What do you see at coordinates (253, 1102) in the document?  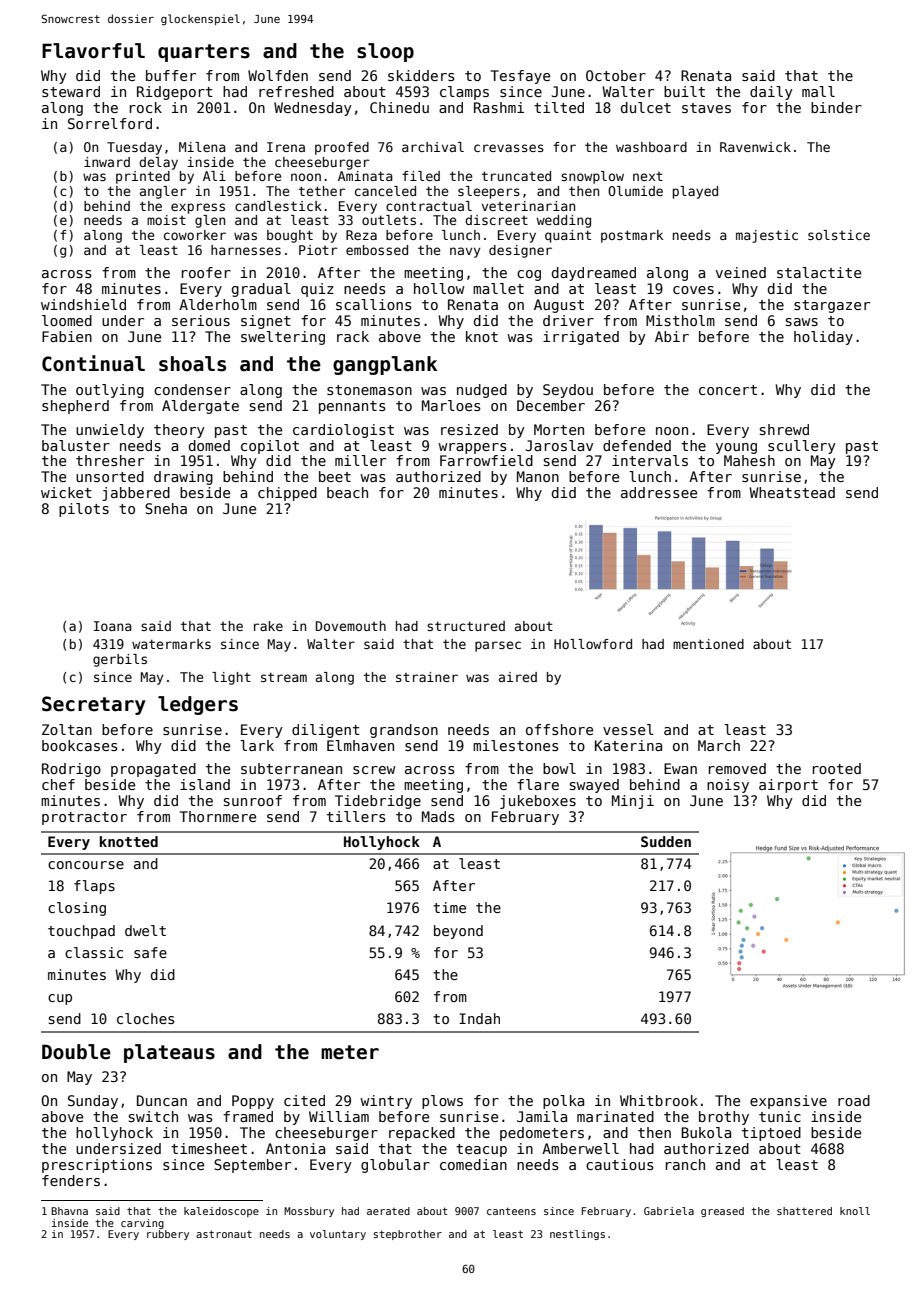 I see `Poppy` at bounding box center [253, 1102].
